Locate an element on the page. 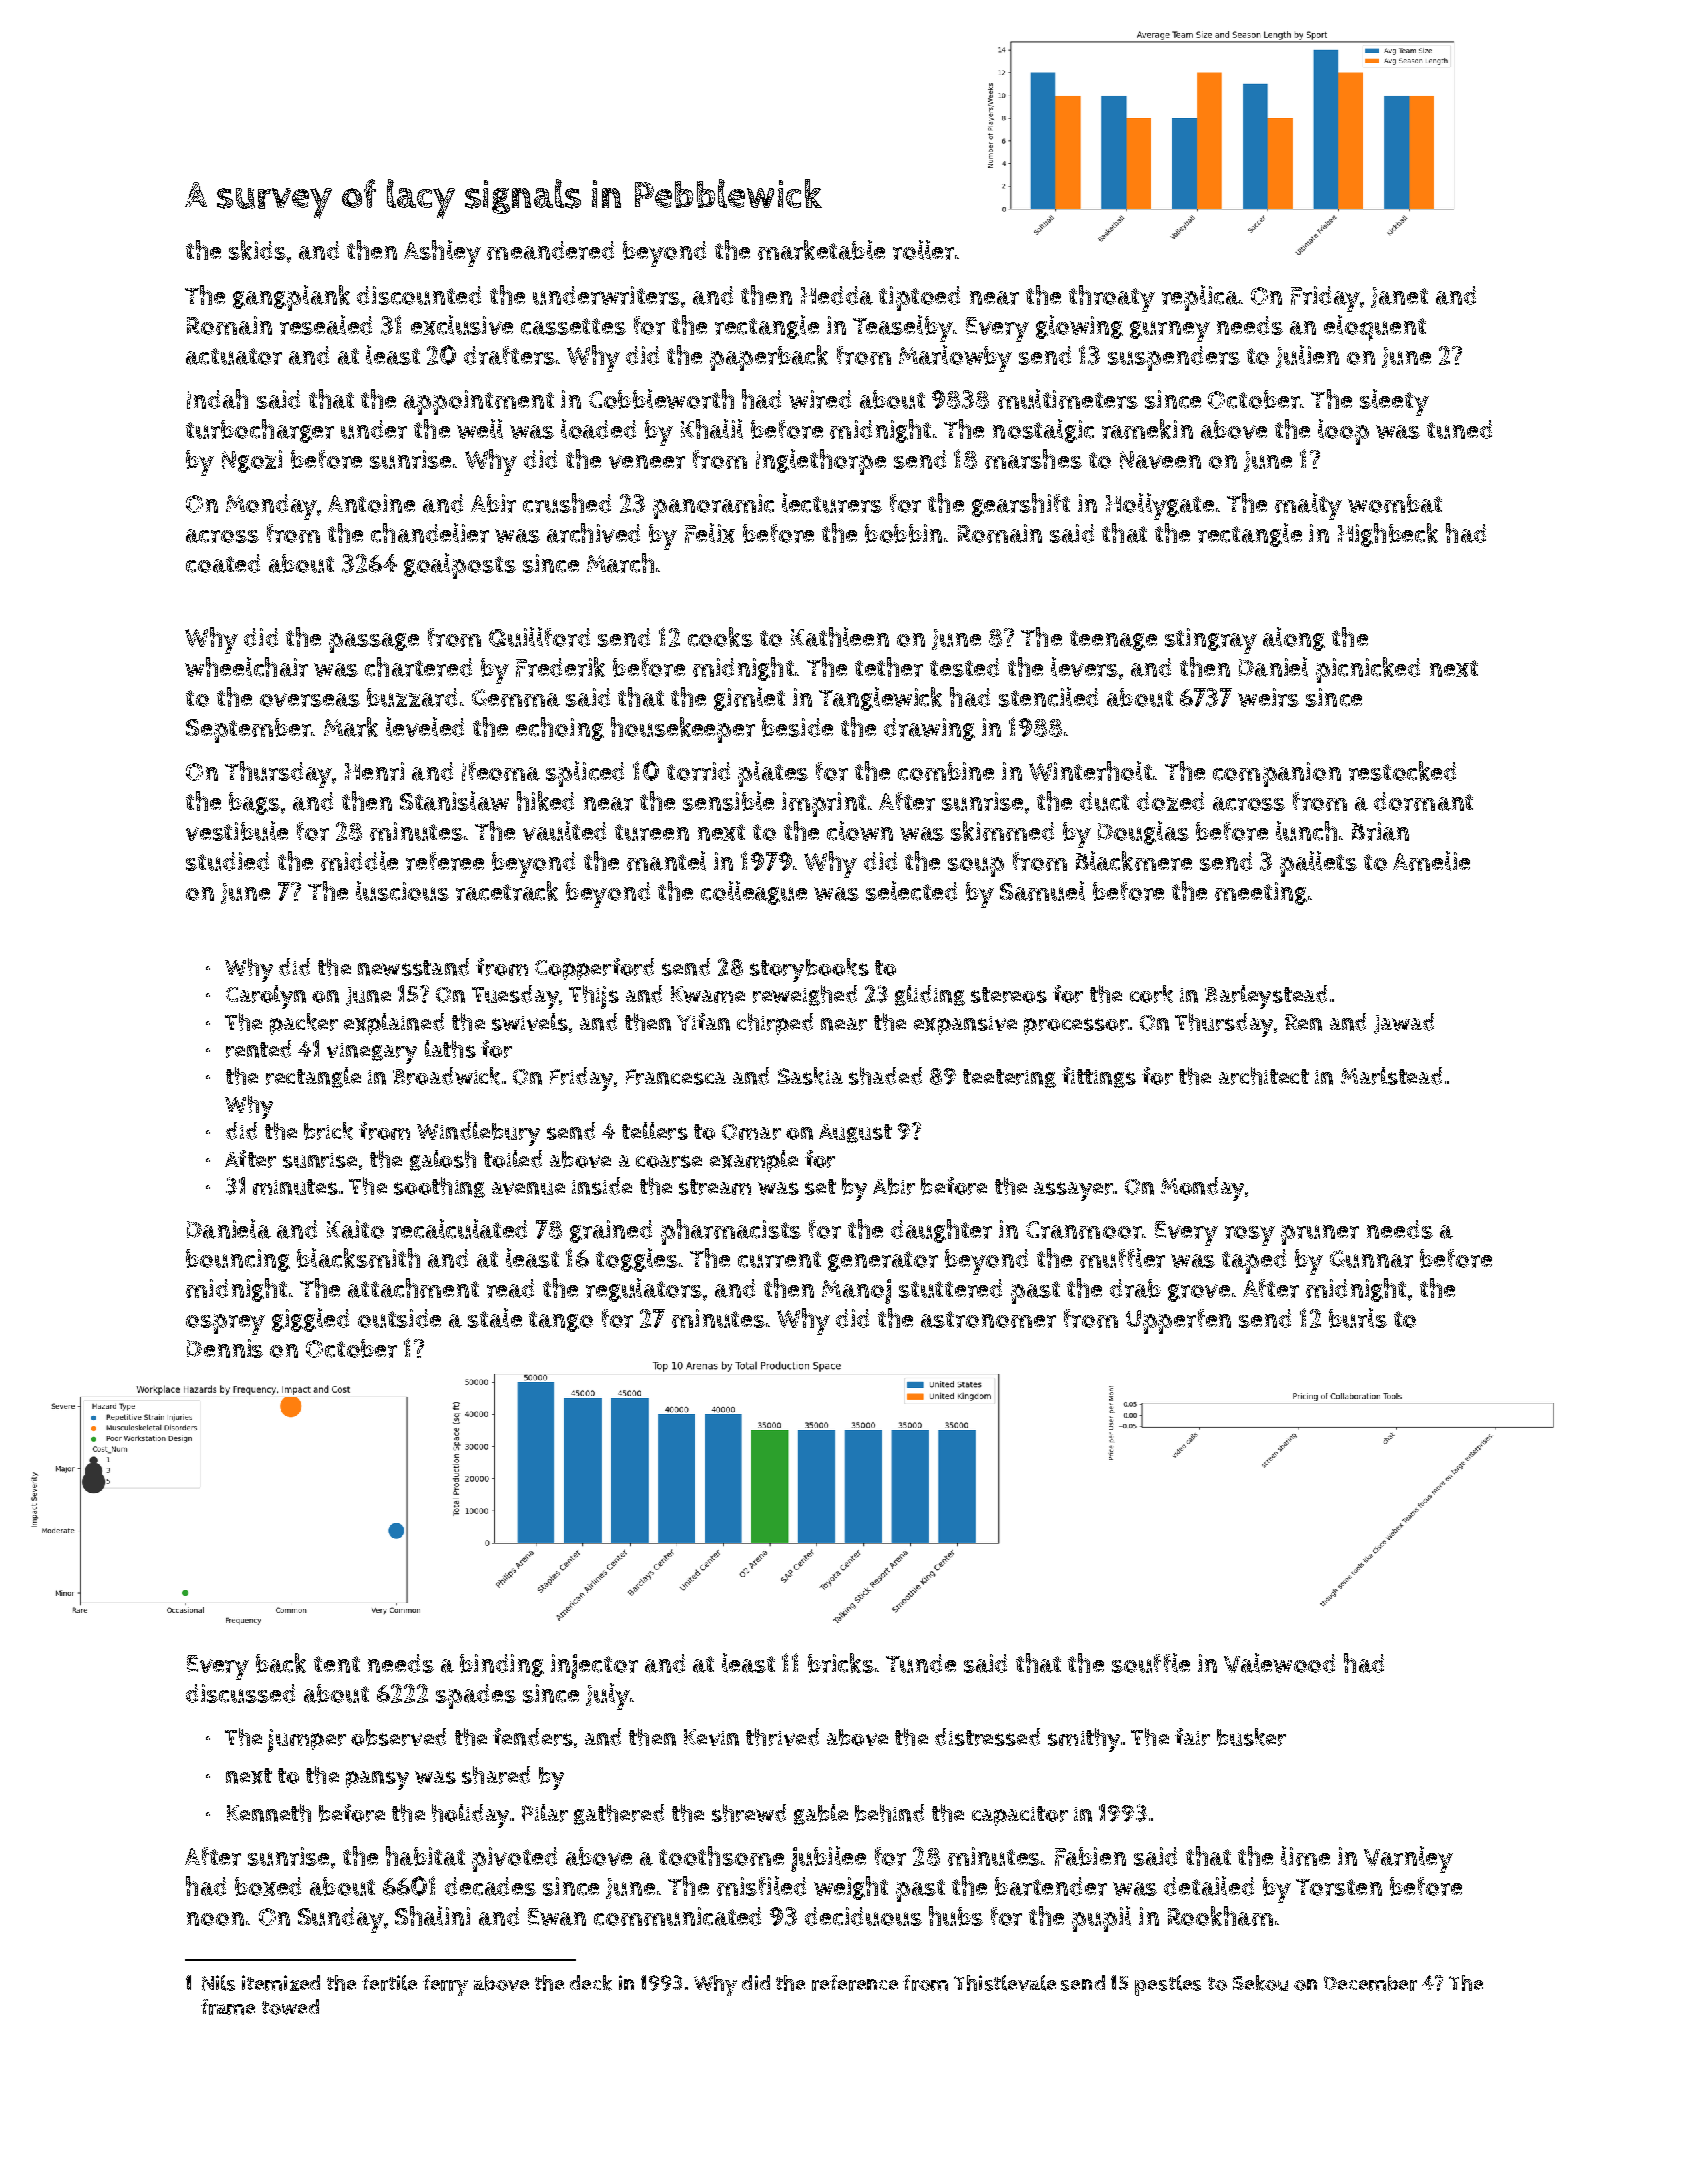 The image size is (1683, 2178). skids is located at coordinates (257, 250).
